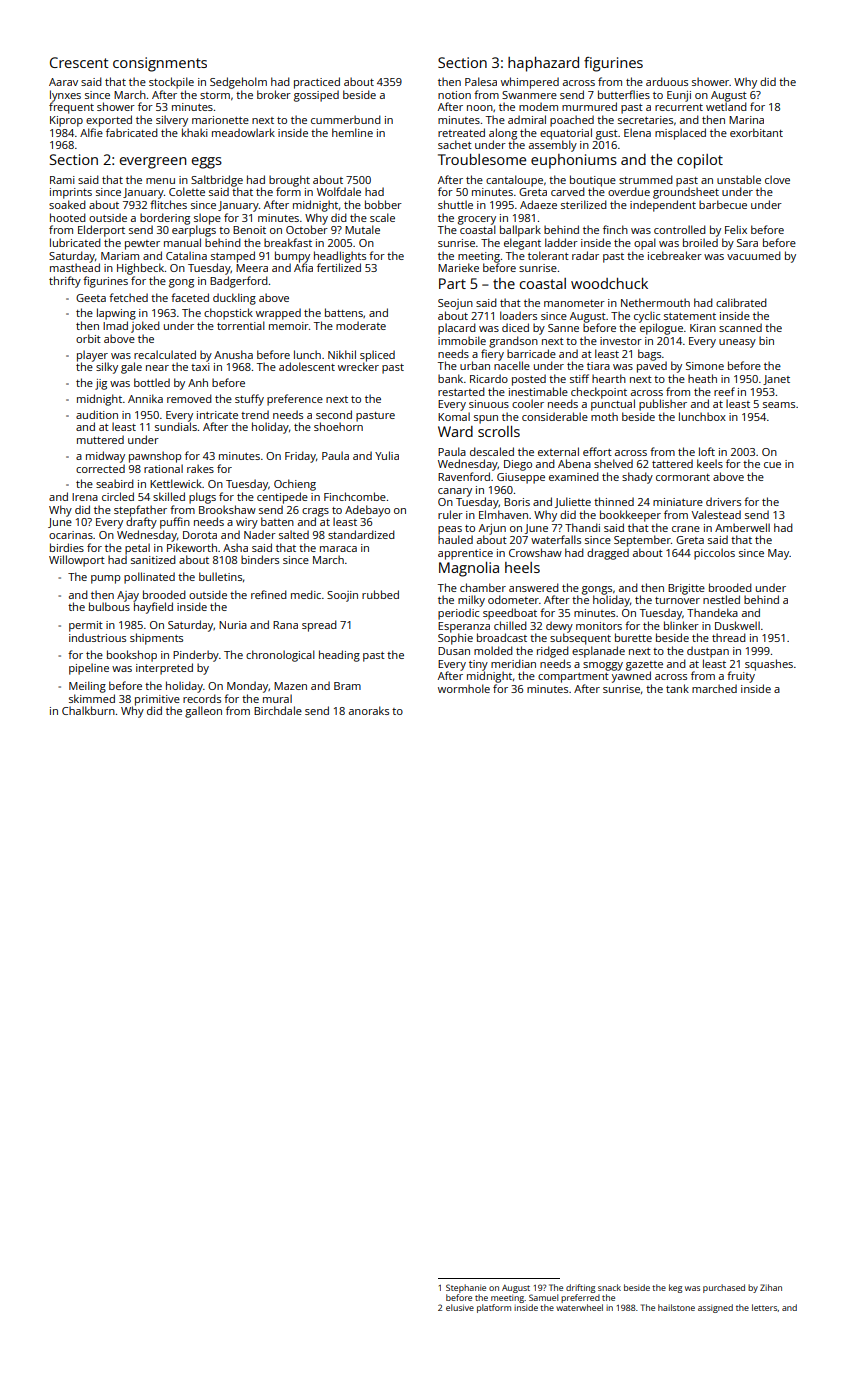 Image resolution: width=849 pixels, height=1400 pixels. What do you see at coordinates (466, 1288) in the screenshot?
I see `Stephanie` at bounding box center [466, 1288].
